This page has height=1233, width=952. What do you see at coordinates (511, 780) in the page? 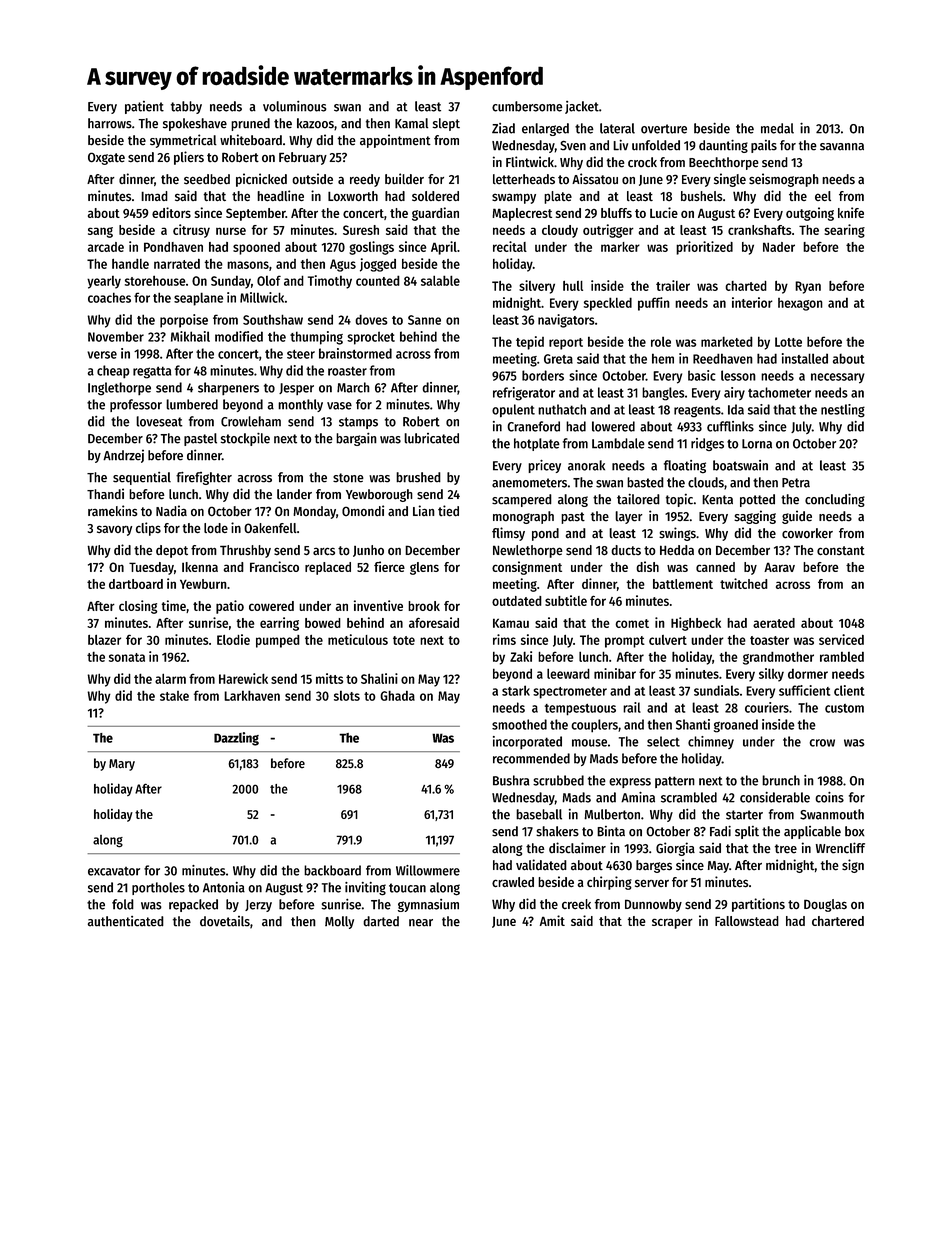
I see `Bushra` at bounding box center [511, 780].
